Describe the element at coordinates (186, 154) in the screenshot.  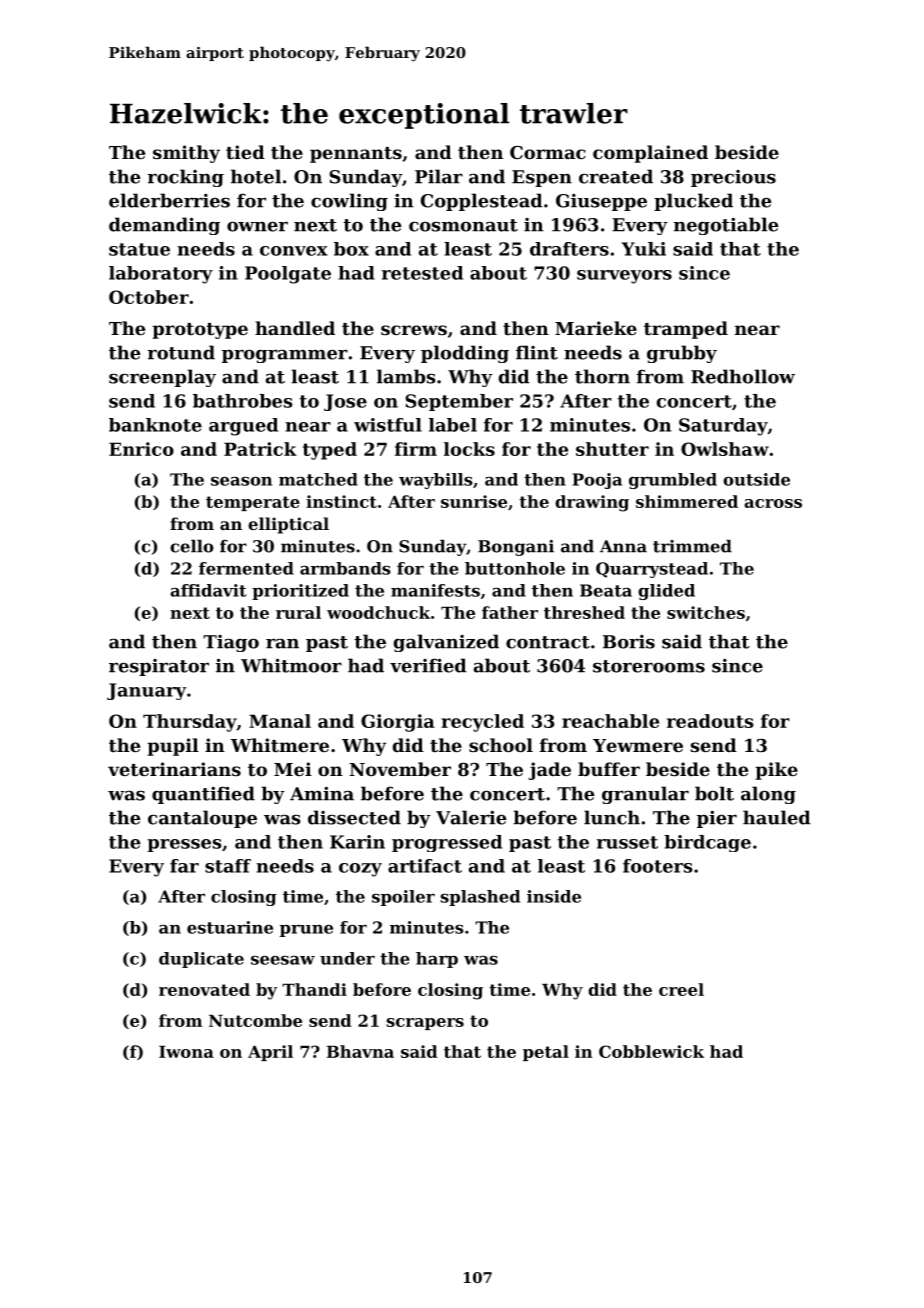
I see `smithy` at that location.
